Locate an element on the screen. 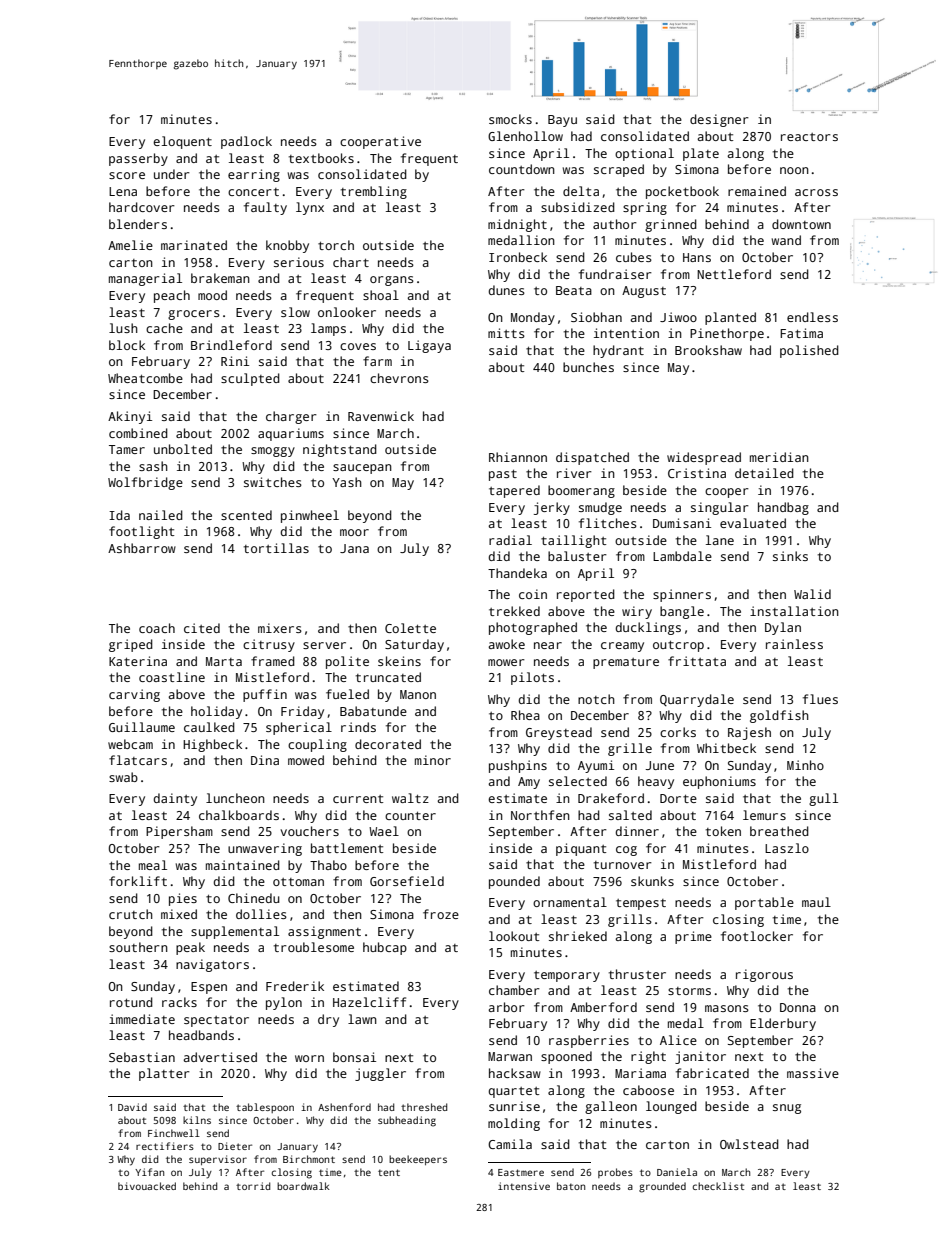 Image resolution: width=952 pixels, height=1233 pixels. plate is located at coordinates (701, 154).
